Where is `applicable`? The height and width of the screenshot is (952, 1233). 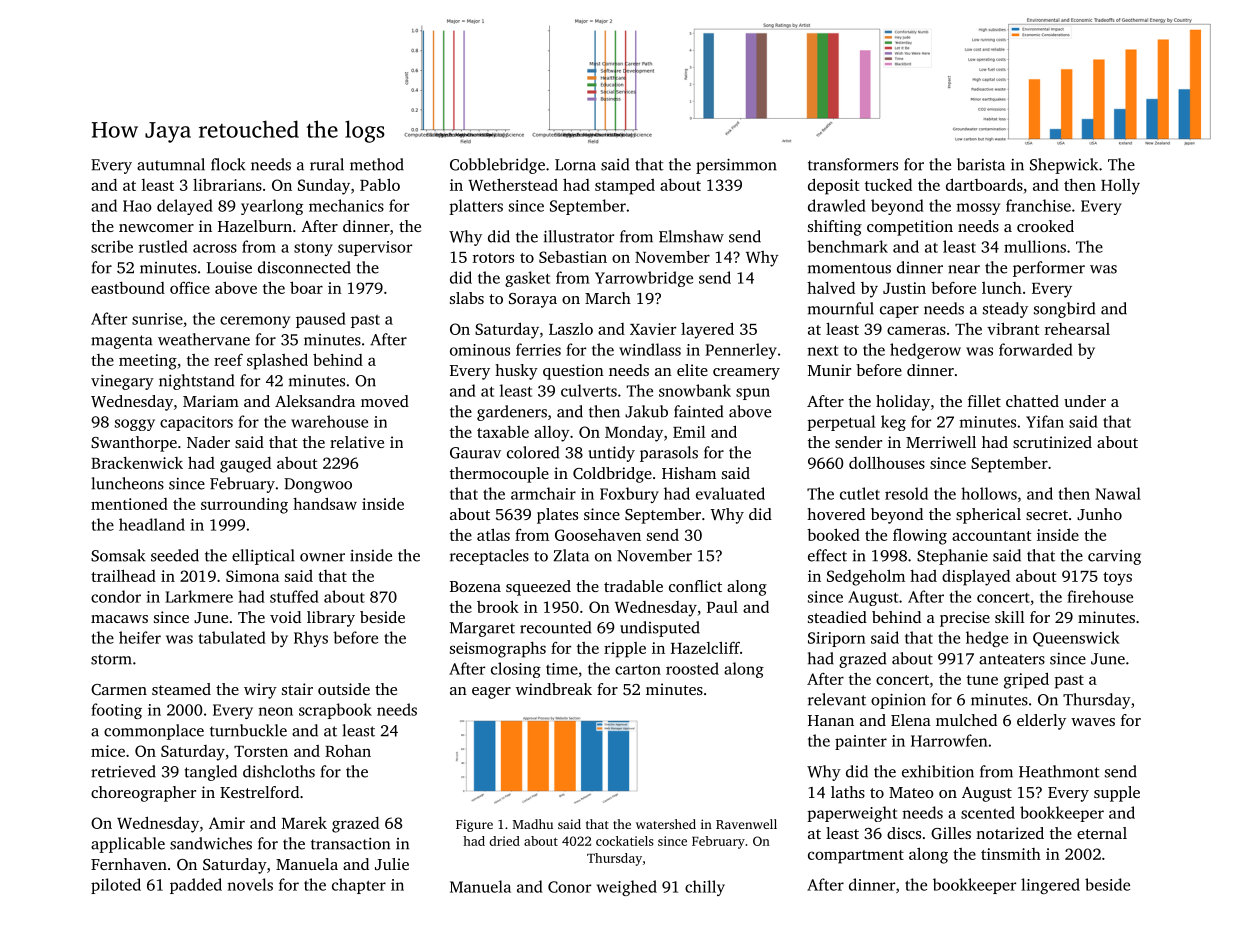
applicable is located at coordinates (128, 845).
